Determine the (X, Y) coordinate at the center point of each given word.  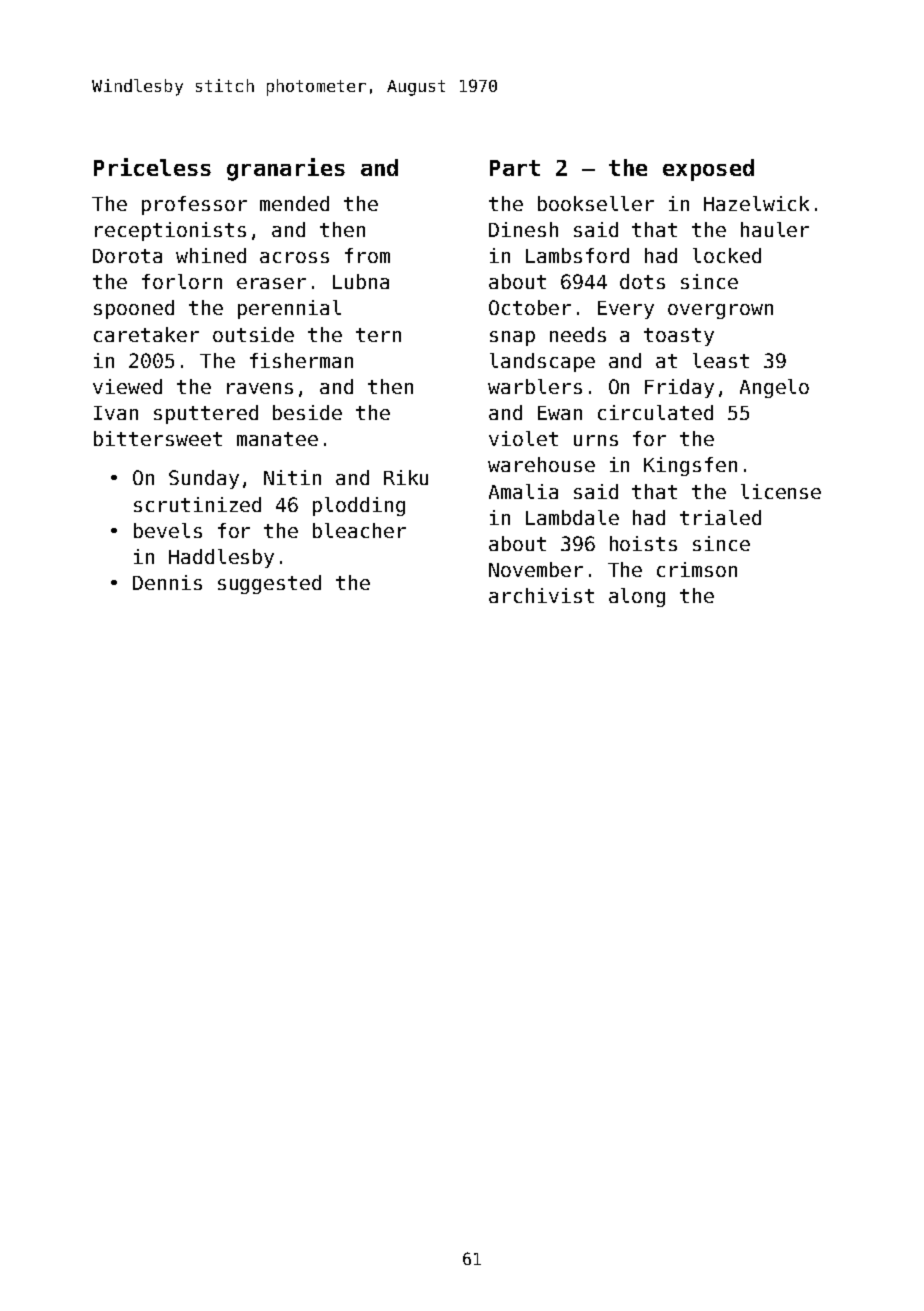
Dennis (167, 582)
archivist (541, 595)
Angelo (774, 388)
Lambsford (577, 255)
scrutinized (197, 504)
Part (515, 168)
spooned (134, 309)
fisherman (301, 360)
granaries (286, 169)
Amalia (523, 491)
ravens (260, 388)
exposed (708, 170)
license (781, 491)
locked (727, 255)
